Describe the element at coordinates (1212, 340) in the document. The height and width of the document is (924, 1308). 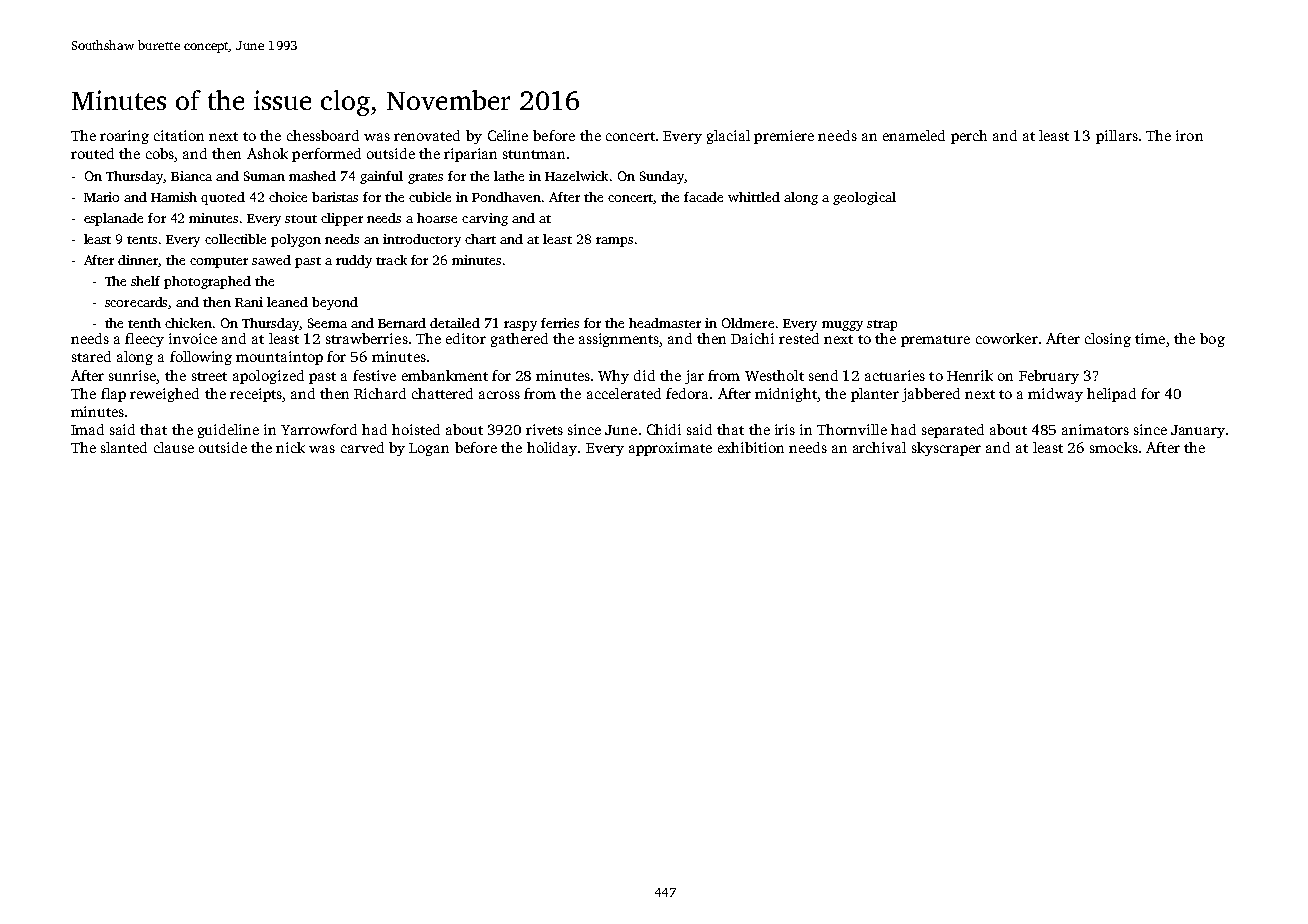
I see `bog` at that location.
